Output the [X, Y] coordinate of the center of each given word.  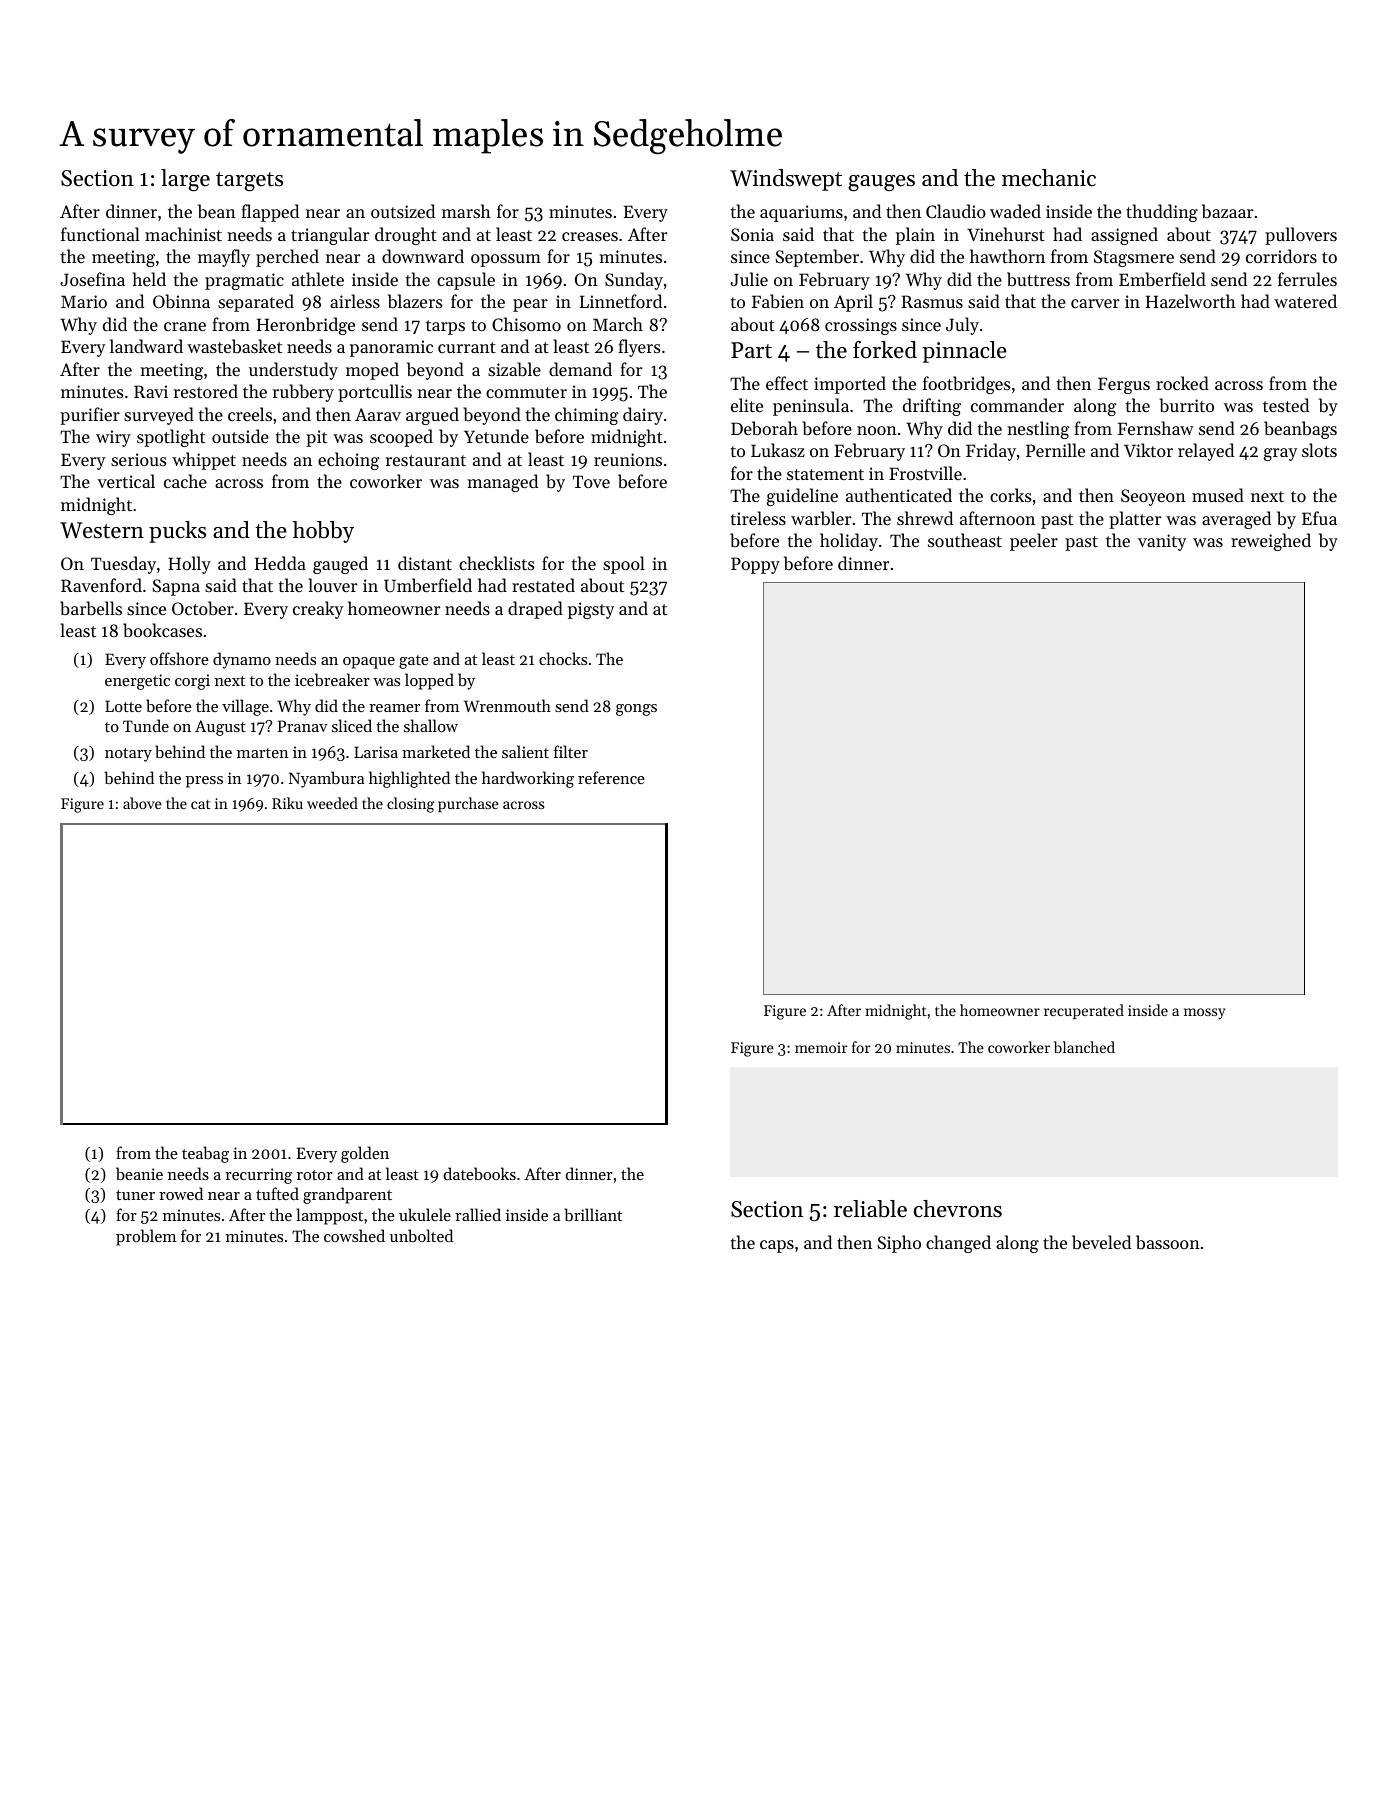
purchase [468, 804]
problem [146, 1237]
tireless [758, 518]
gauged [340, 565]
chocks [563, 658]
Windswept [786, 180]
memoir [821, 1047]
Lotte [123, 706]
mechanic [1049, 178]
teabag [205, 1154]
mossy [1205, 1014]
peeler [1034, 542]
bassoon [1168, 1242]
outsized [403, 211]
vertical [126, 481]
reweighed [1271, 542]
